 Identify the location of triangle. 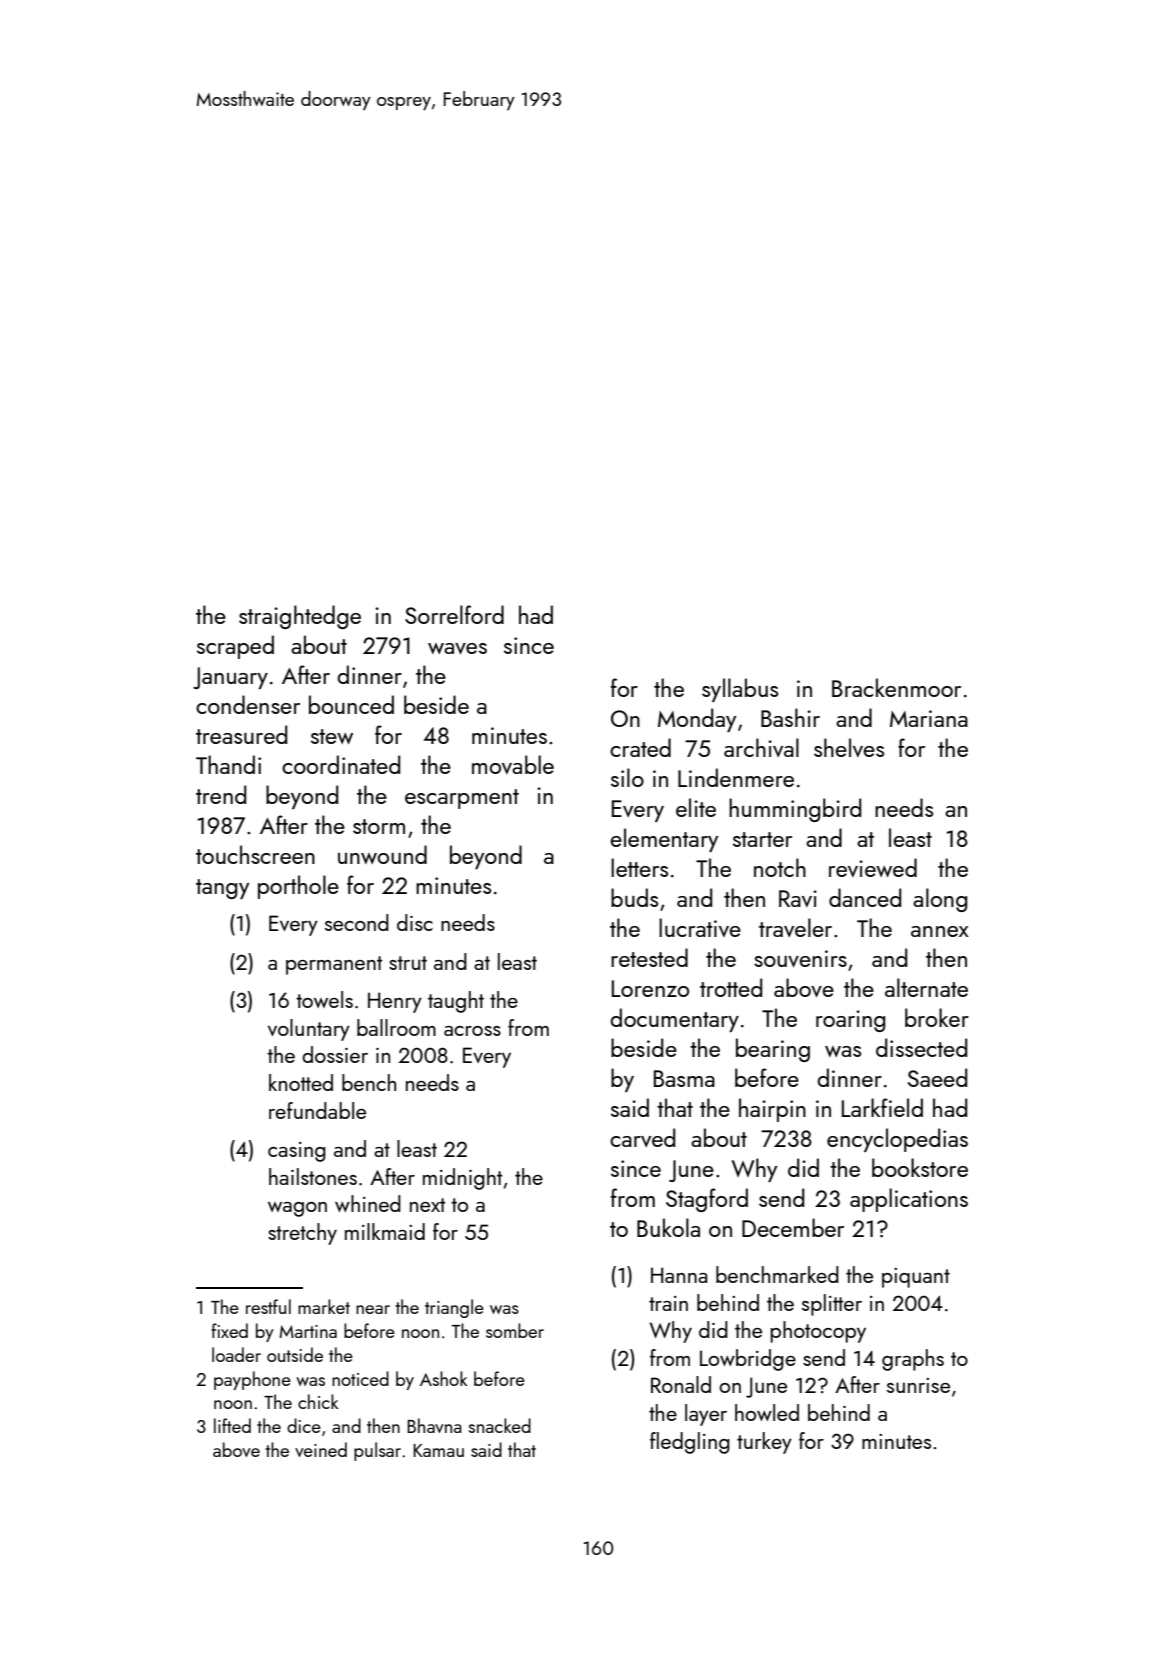
(454, 1308).
